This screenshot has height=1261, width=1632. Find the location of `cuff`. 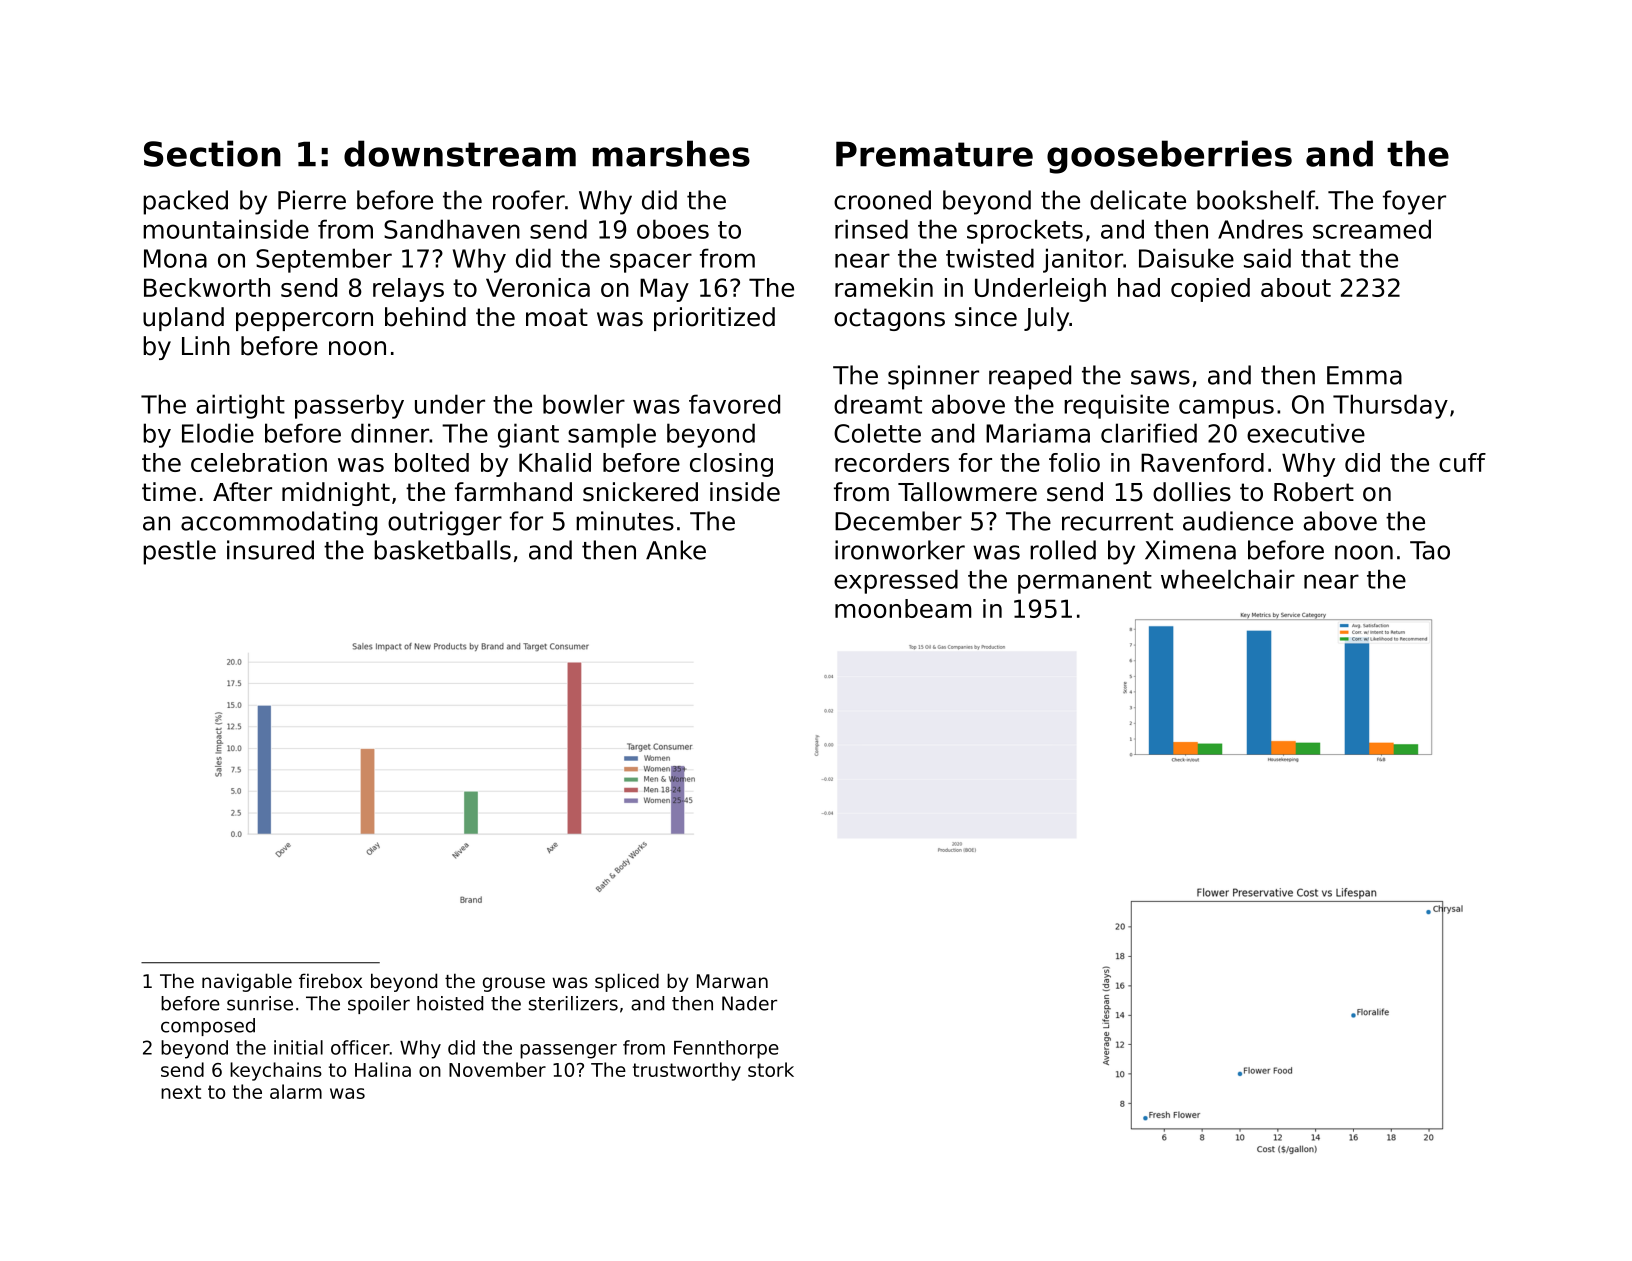

cuff is located at coordinates (1462, 462).
